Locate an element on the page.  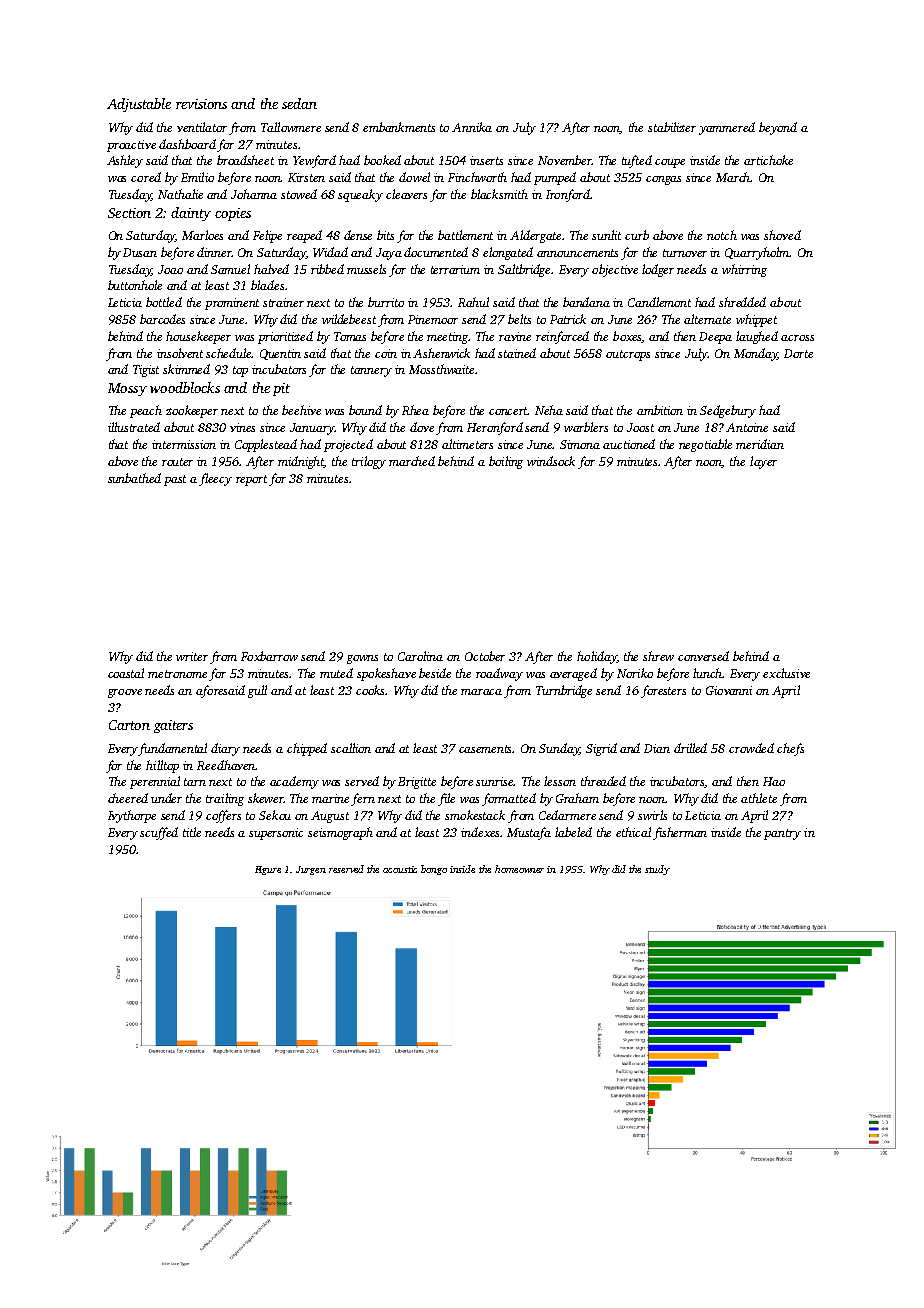
Adjustable is located at coordinates (139, 105).
